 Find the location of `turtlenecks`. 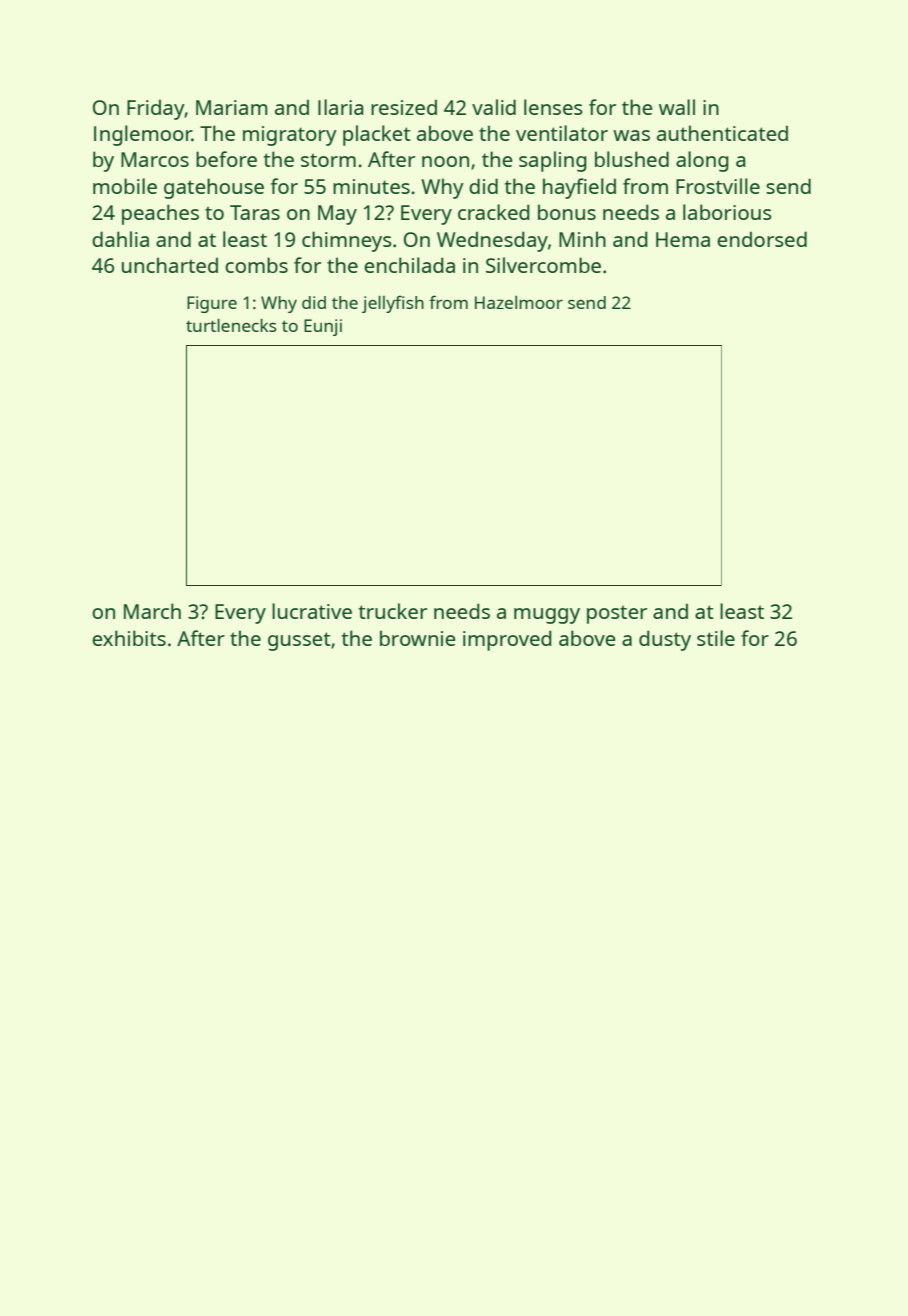

turtlenecks is located at coordinates (231, 325).
